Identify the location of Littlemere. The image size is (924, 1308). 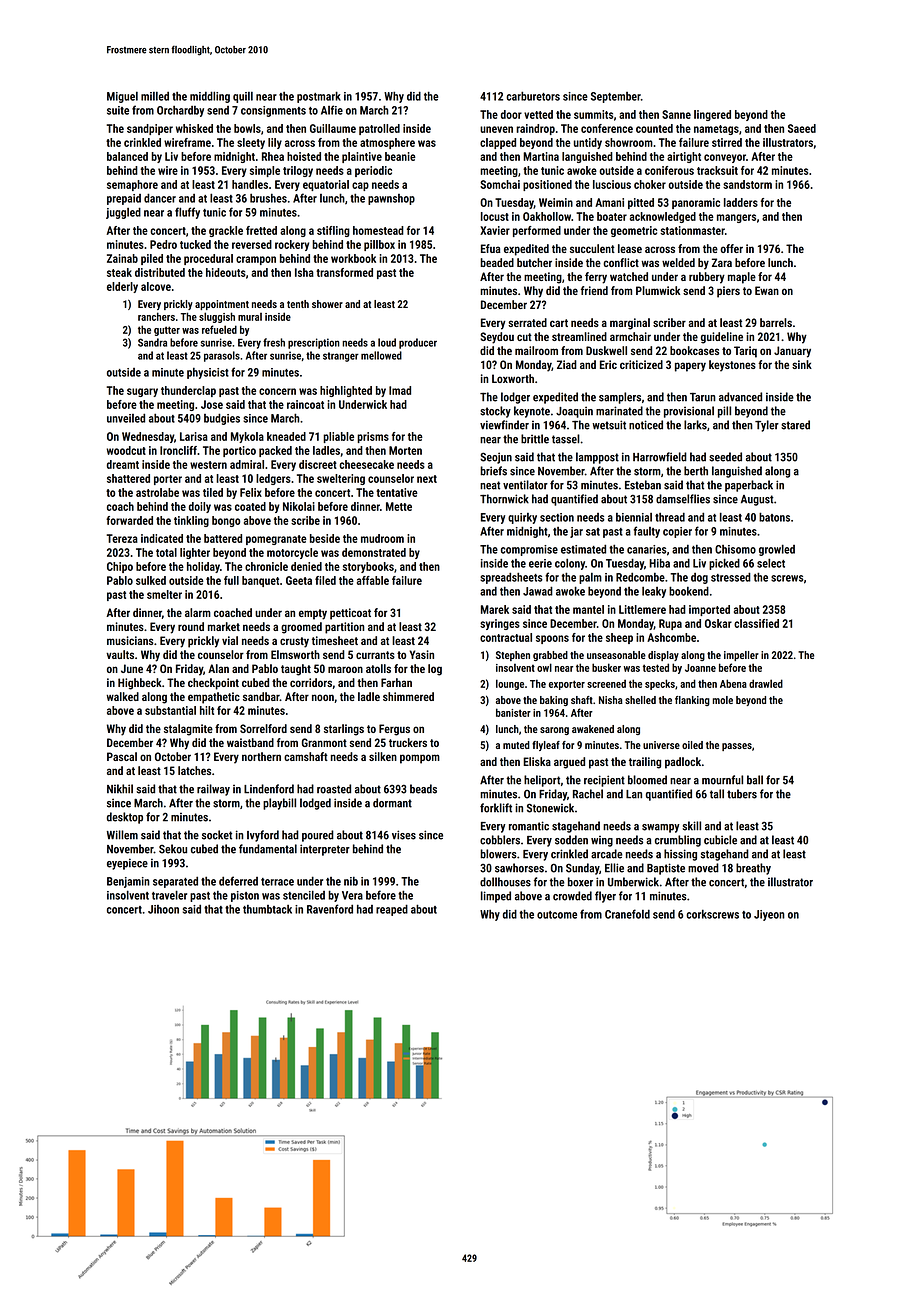
(642, 609).
